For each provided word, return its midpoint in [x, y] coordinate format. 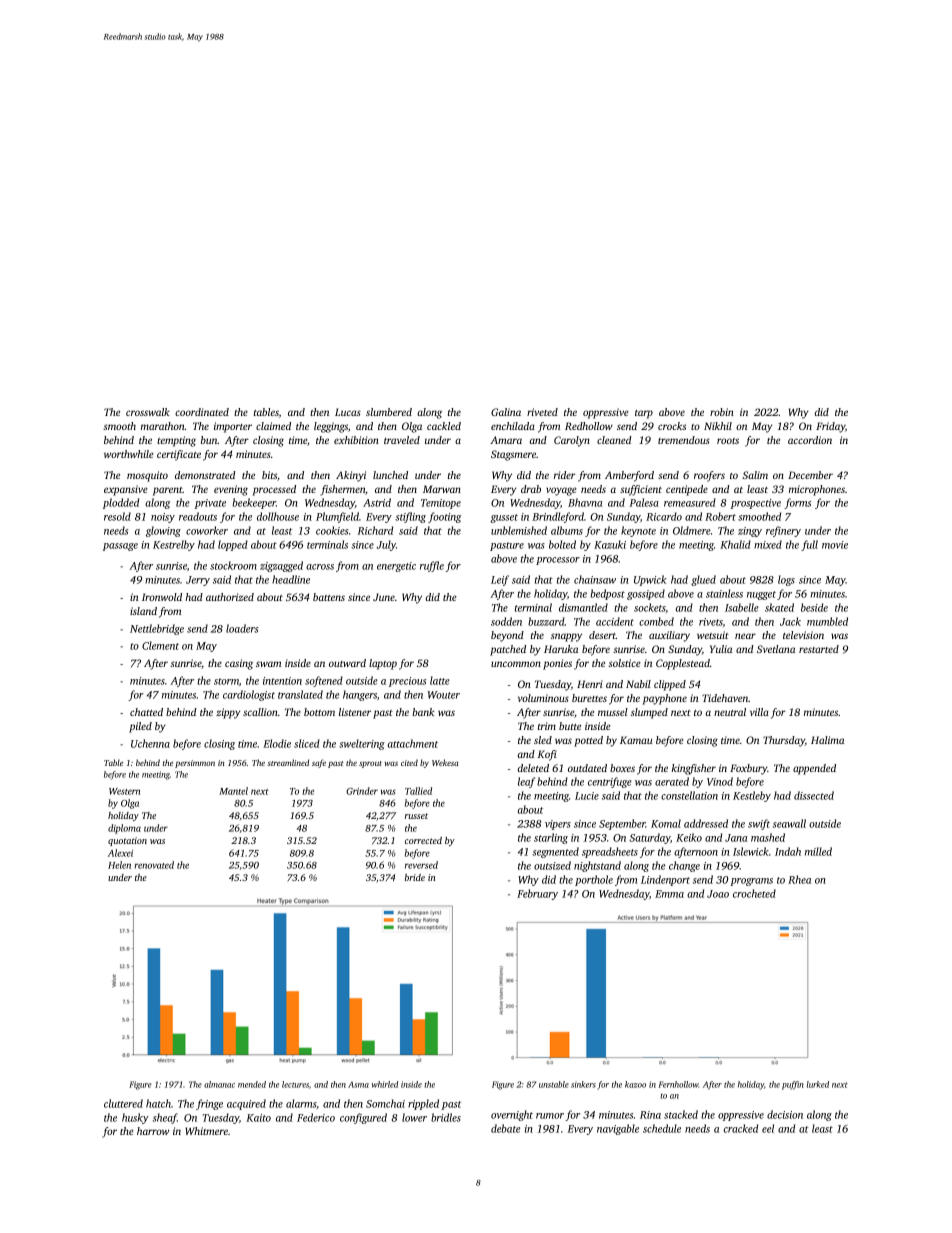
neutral [730, 712]
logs [786, 580]
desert [602, 635]
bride [415, 877]
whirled [385, 1084]
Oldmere [692, 530]
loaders [242, 628]
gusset [504, 518]
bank [423, 712]
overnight [512, 1115]
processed [274, 490]
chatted [146, 712]
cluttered [123, 1103]
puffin [793, 1085]
